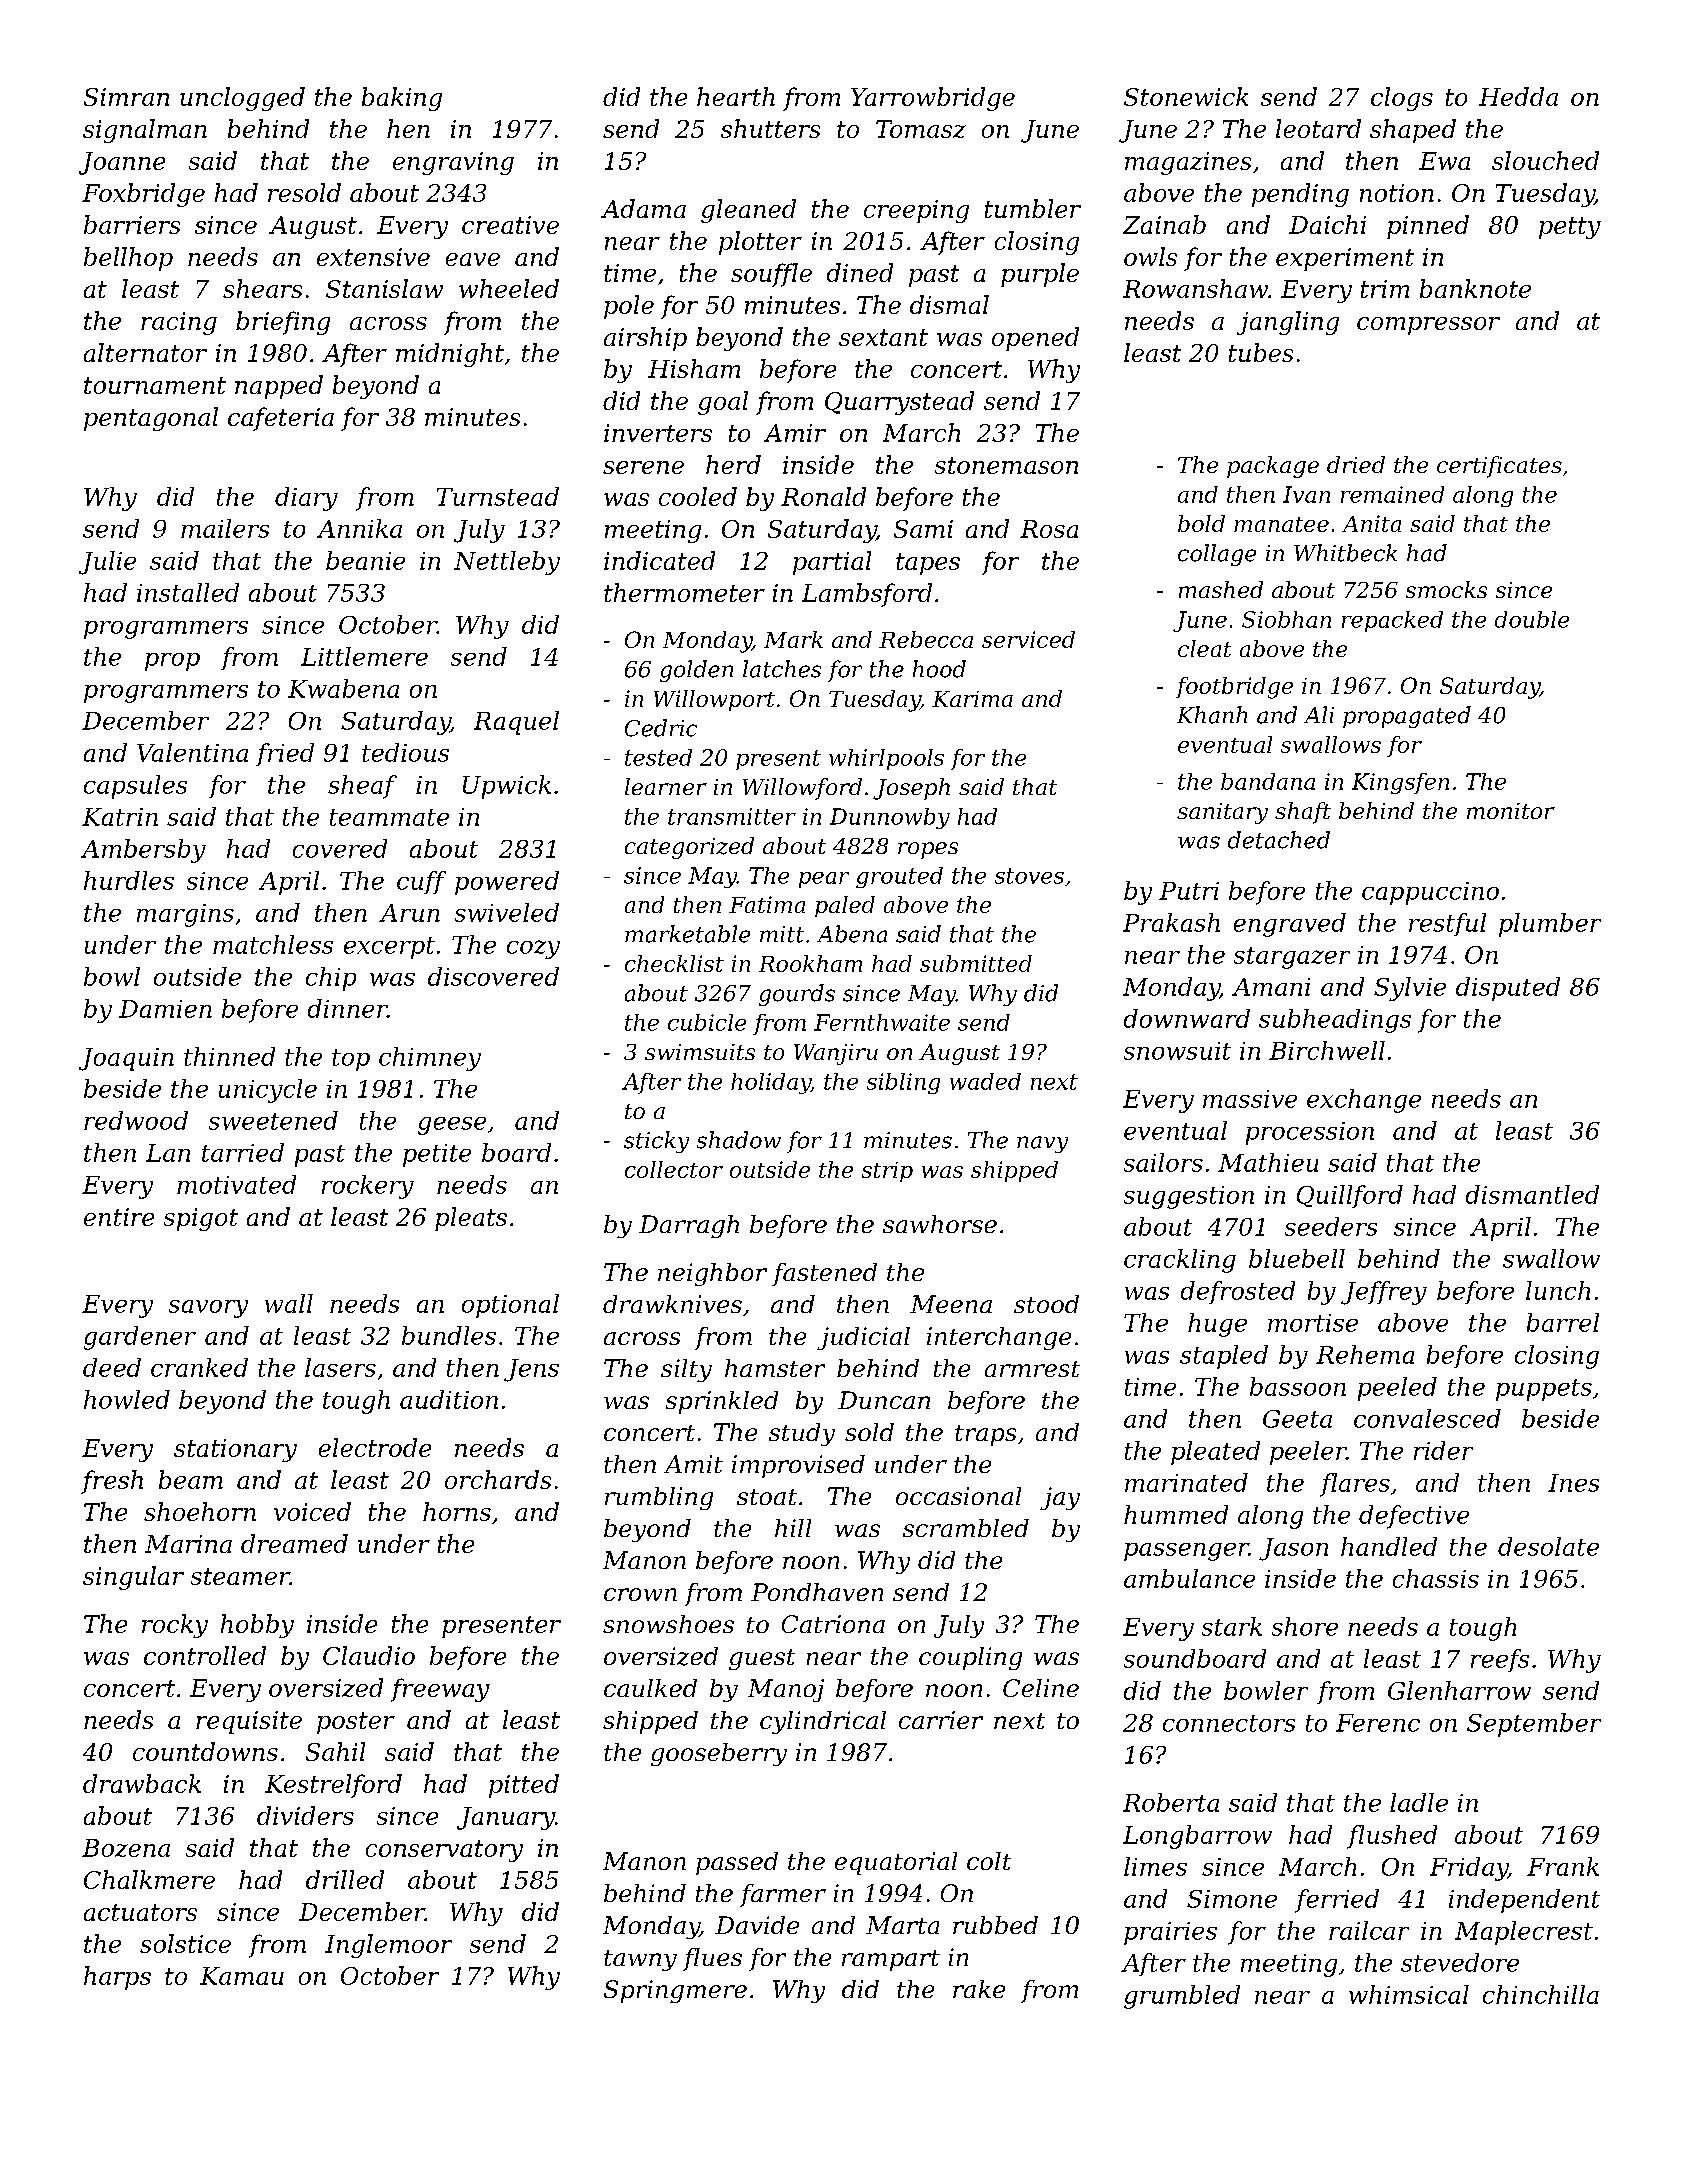  I want to click on excerpt, so click(389, 948).
